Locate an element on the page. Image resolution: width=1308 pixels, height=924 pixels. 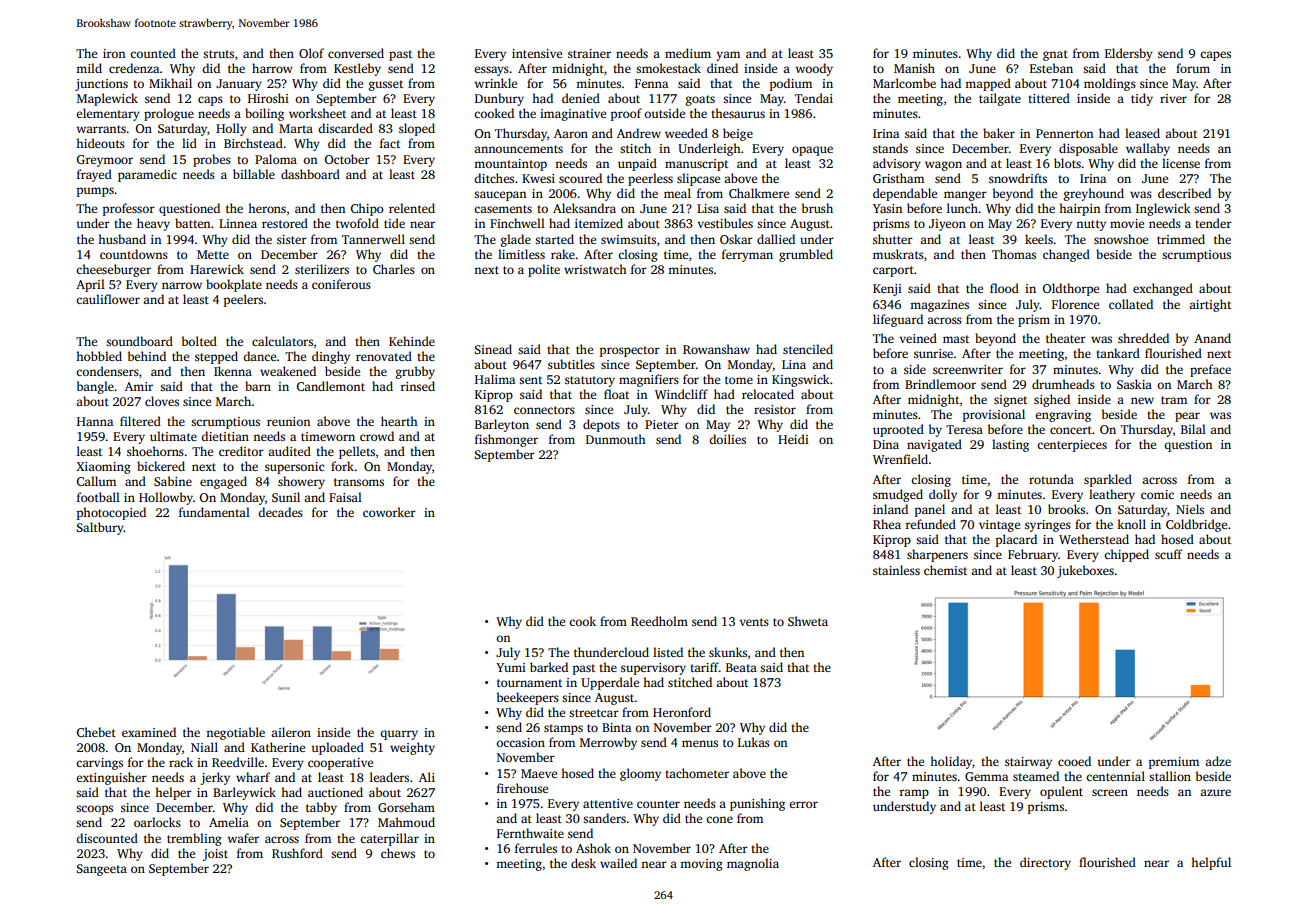
Heronford is located at coordinates (682, 712).
